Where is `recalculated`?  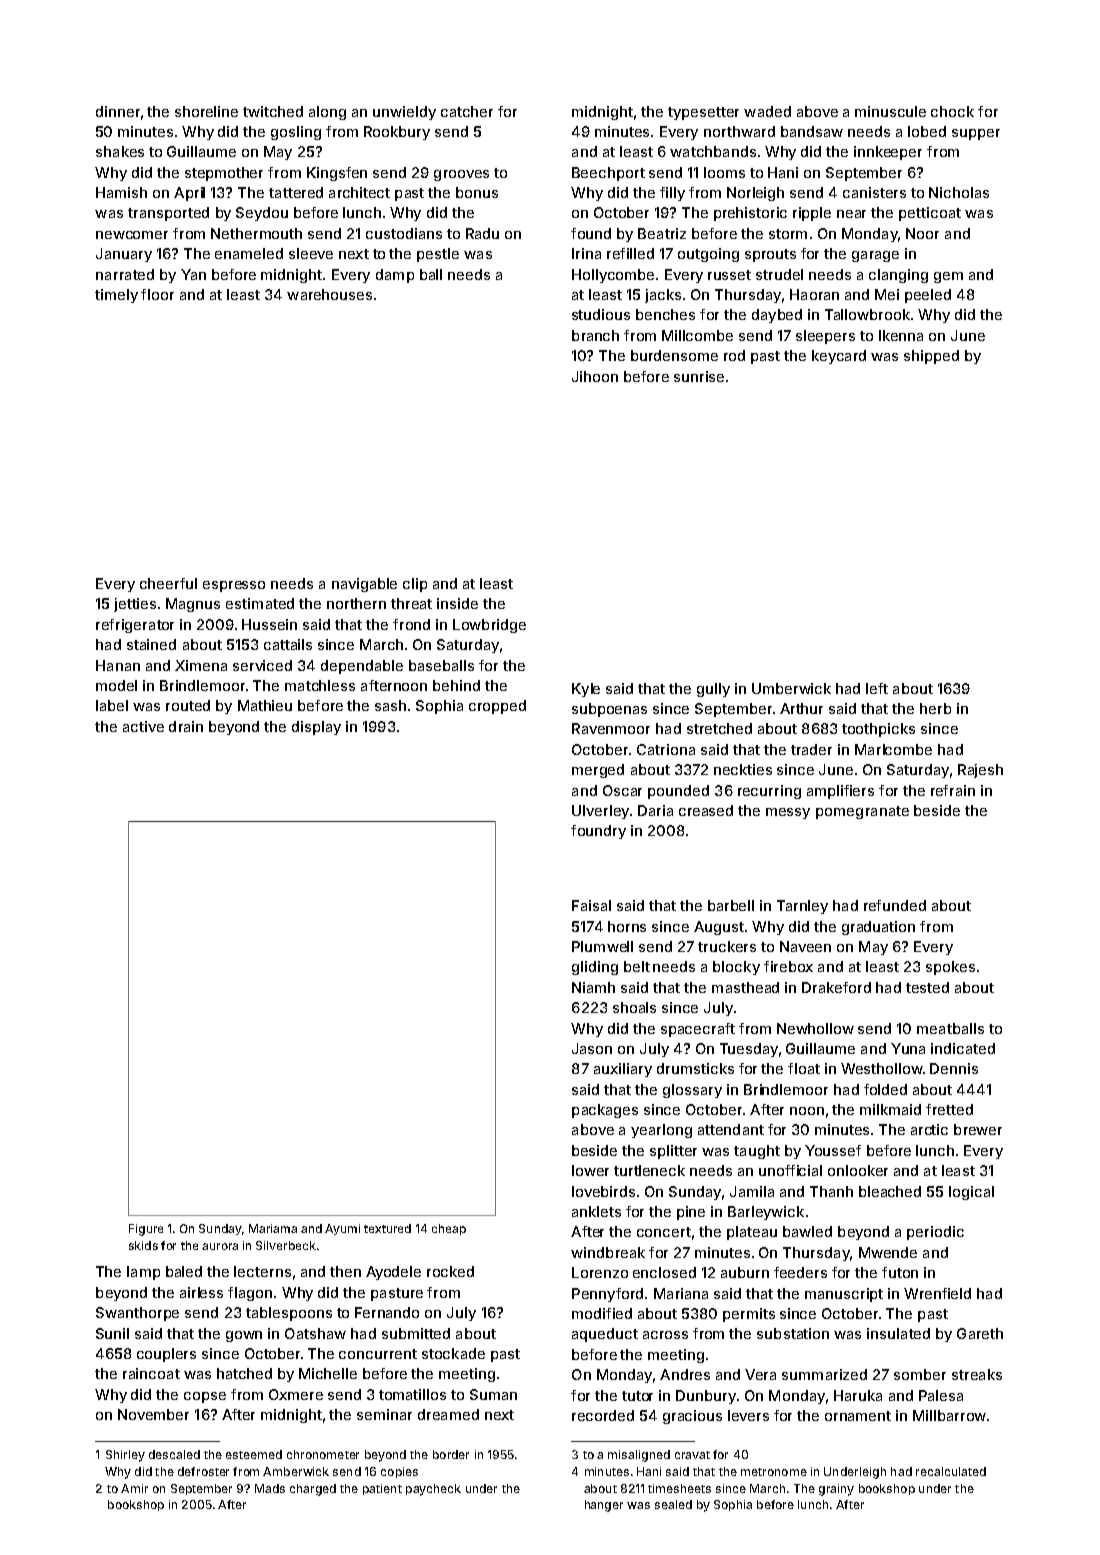 recalculated is located at coordinates (951, 1471).
